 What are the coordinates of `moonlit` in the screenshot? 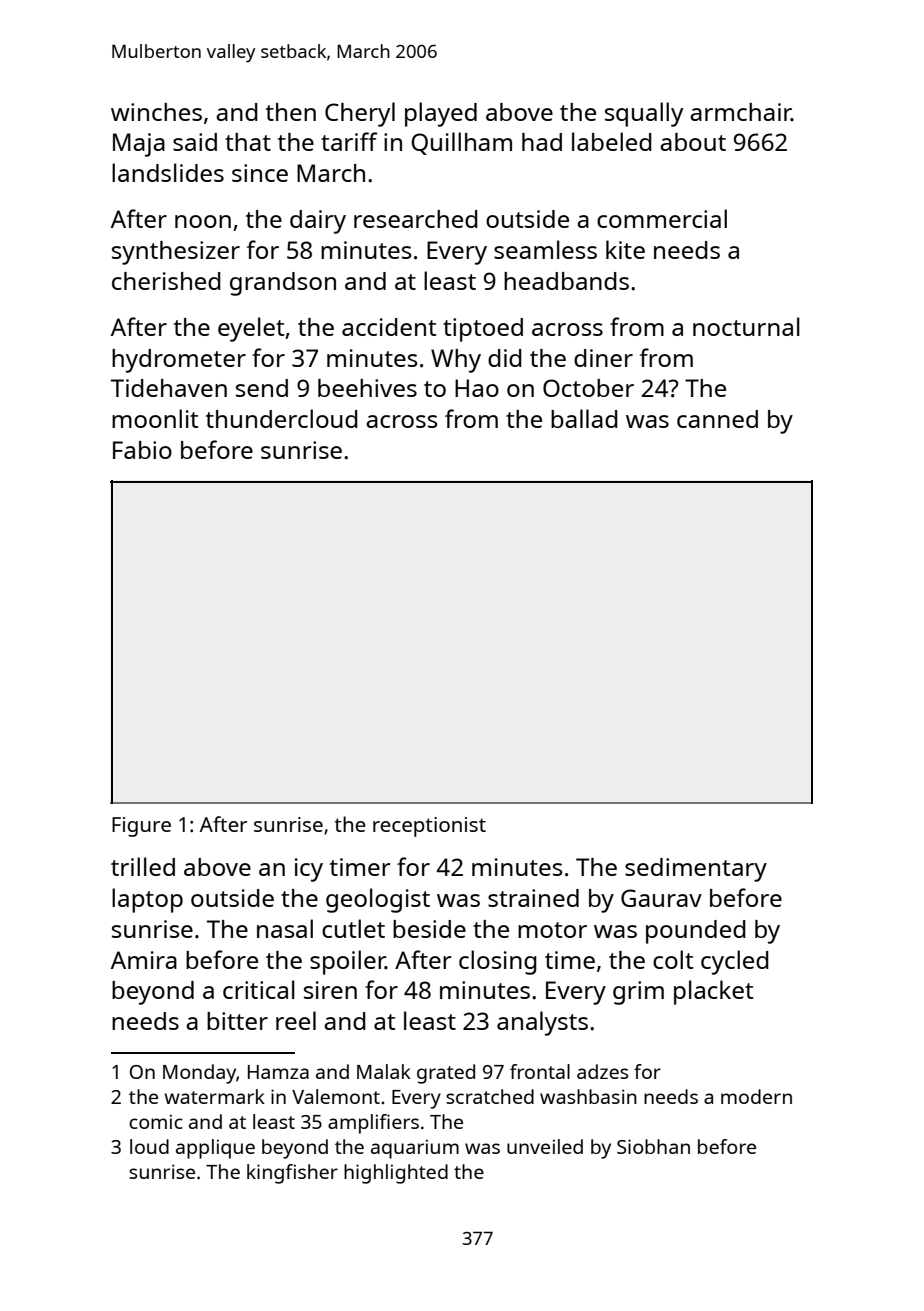 It's located at (155, 418).
